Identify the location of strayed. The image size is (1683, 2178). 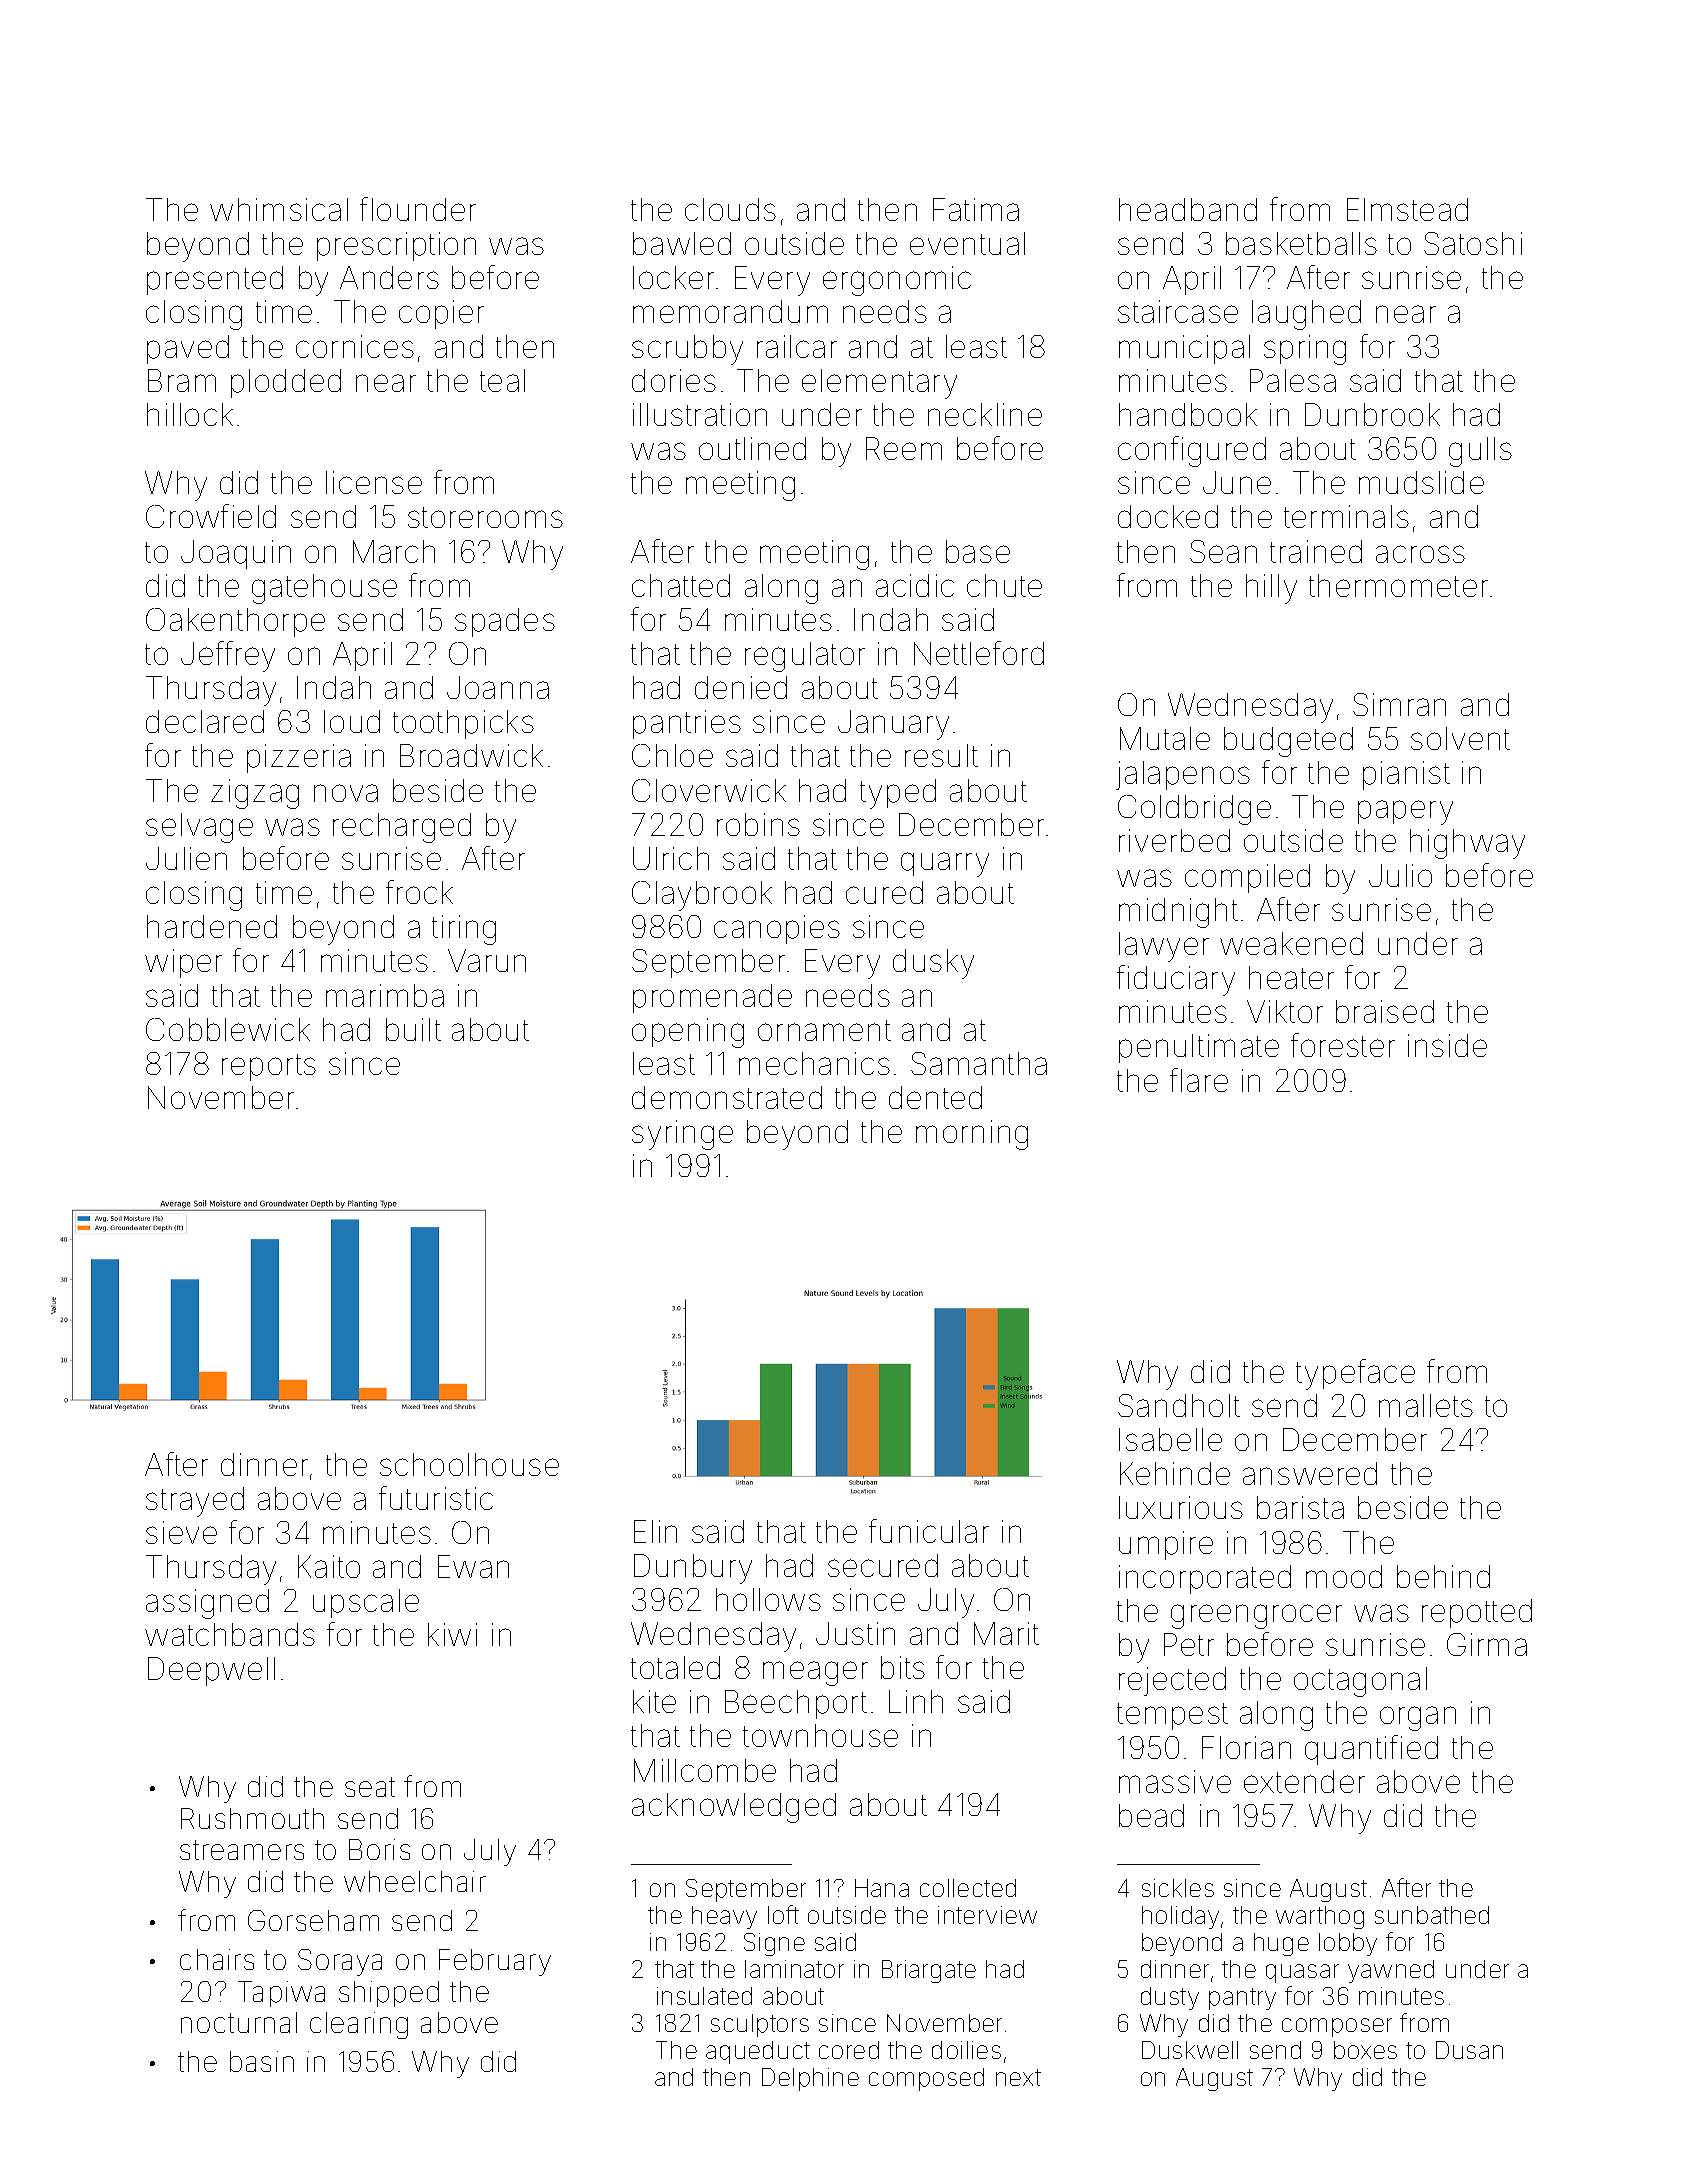
(195, 1502).
